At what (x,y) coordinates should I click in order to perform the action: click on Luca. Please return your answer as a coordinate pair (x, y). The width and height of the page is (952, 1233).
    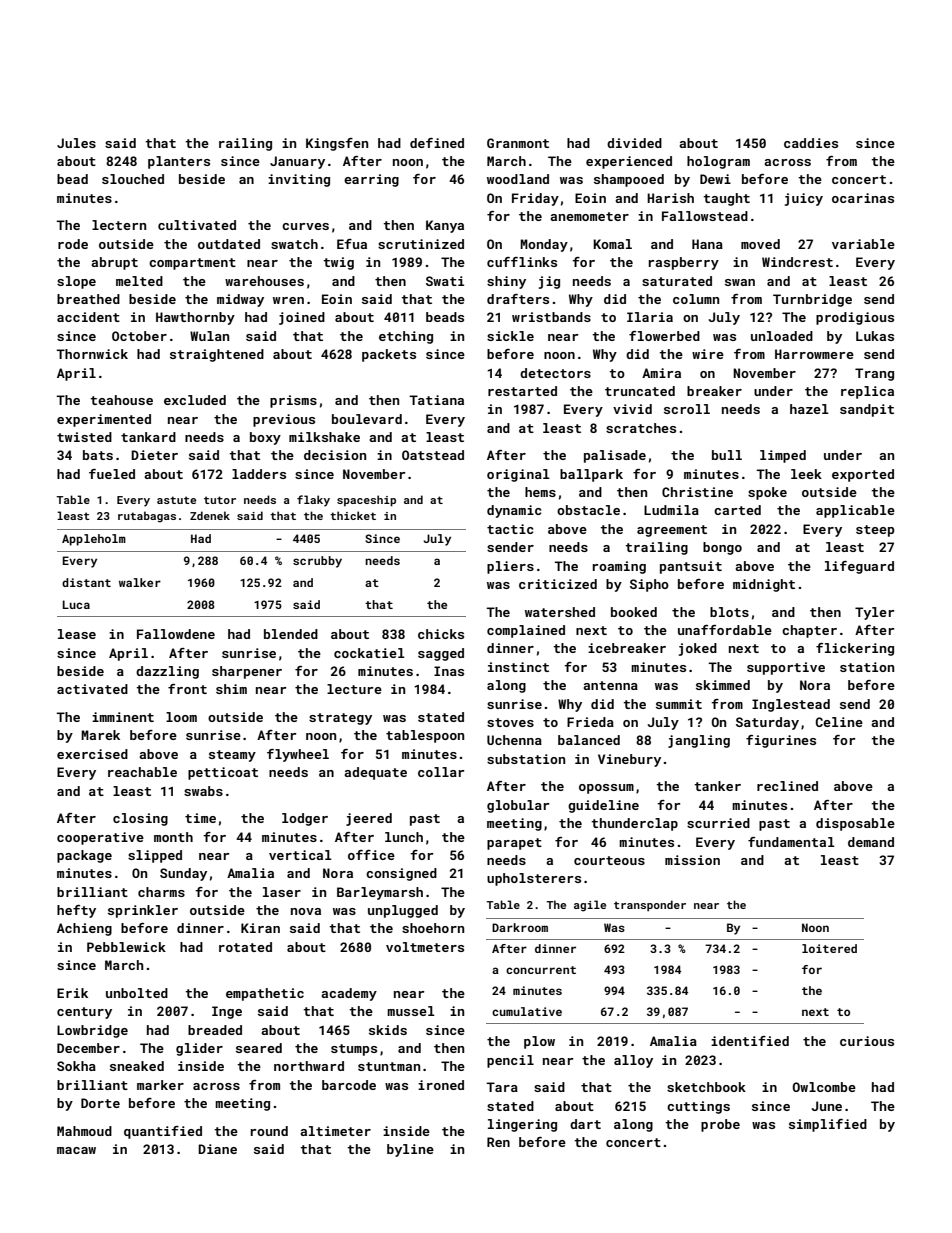
    Looking at the image, I should click on (76, 604).
